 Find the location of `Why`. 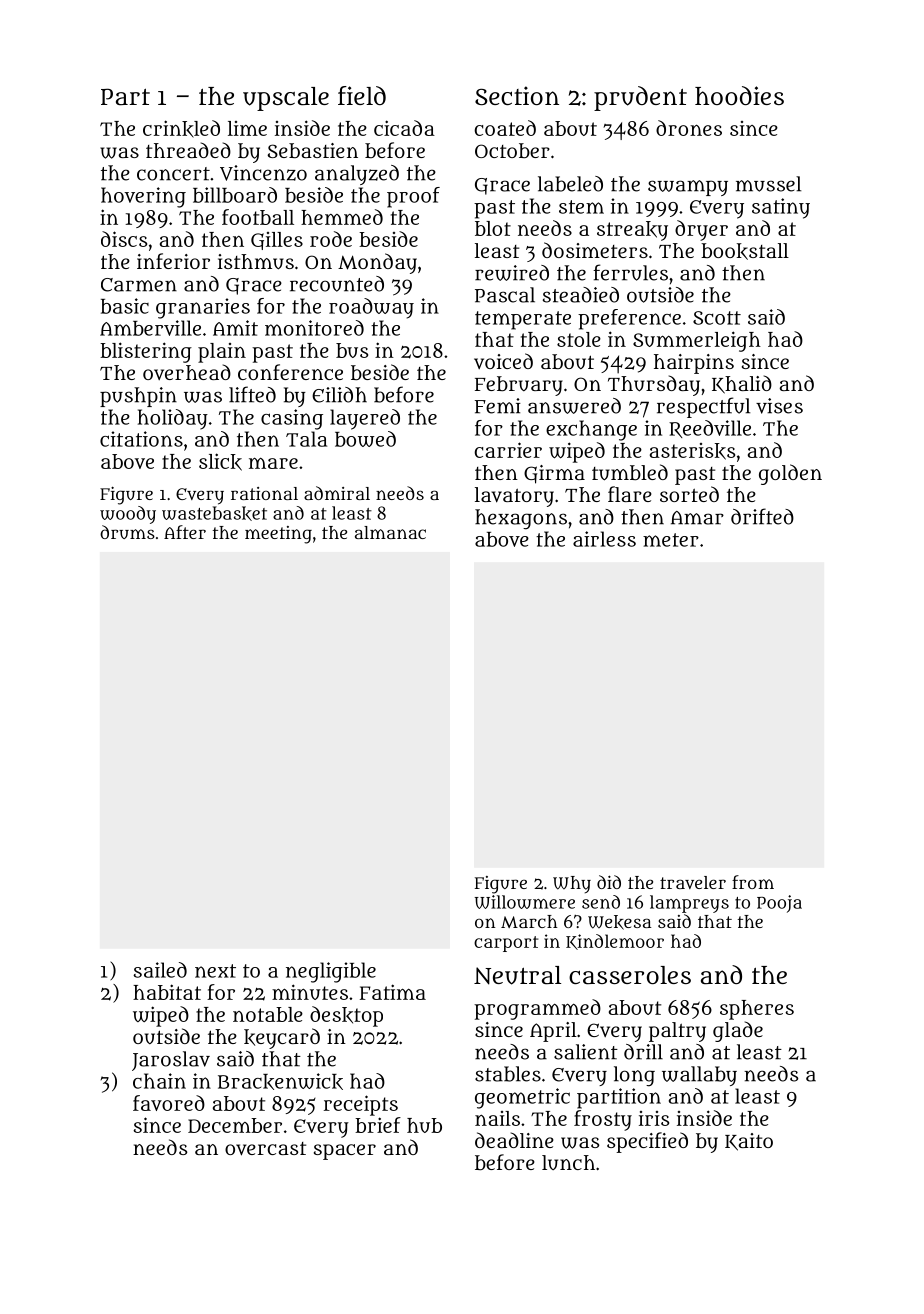

Why is located at coordinates (572, 884).
